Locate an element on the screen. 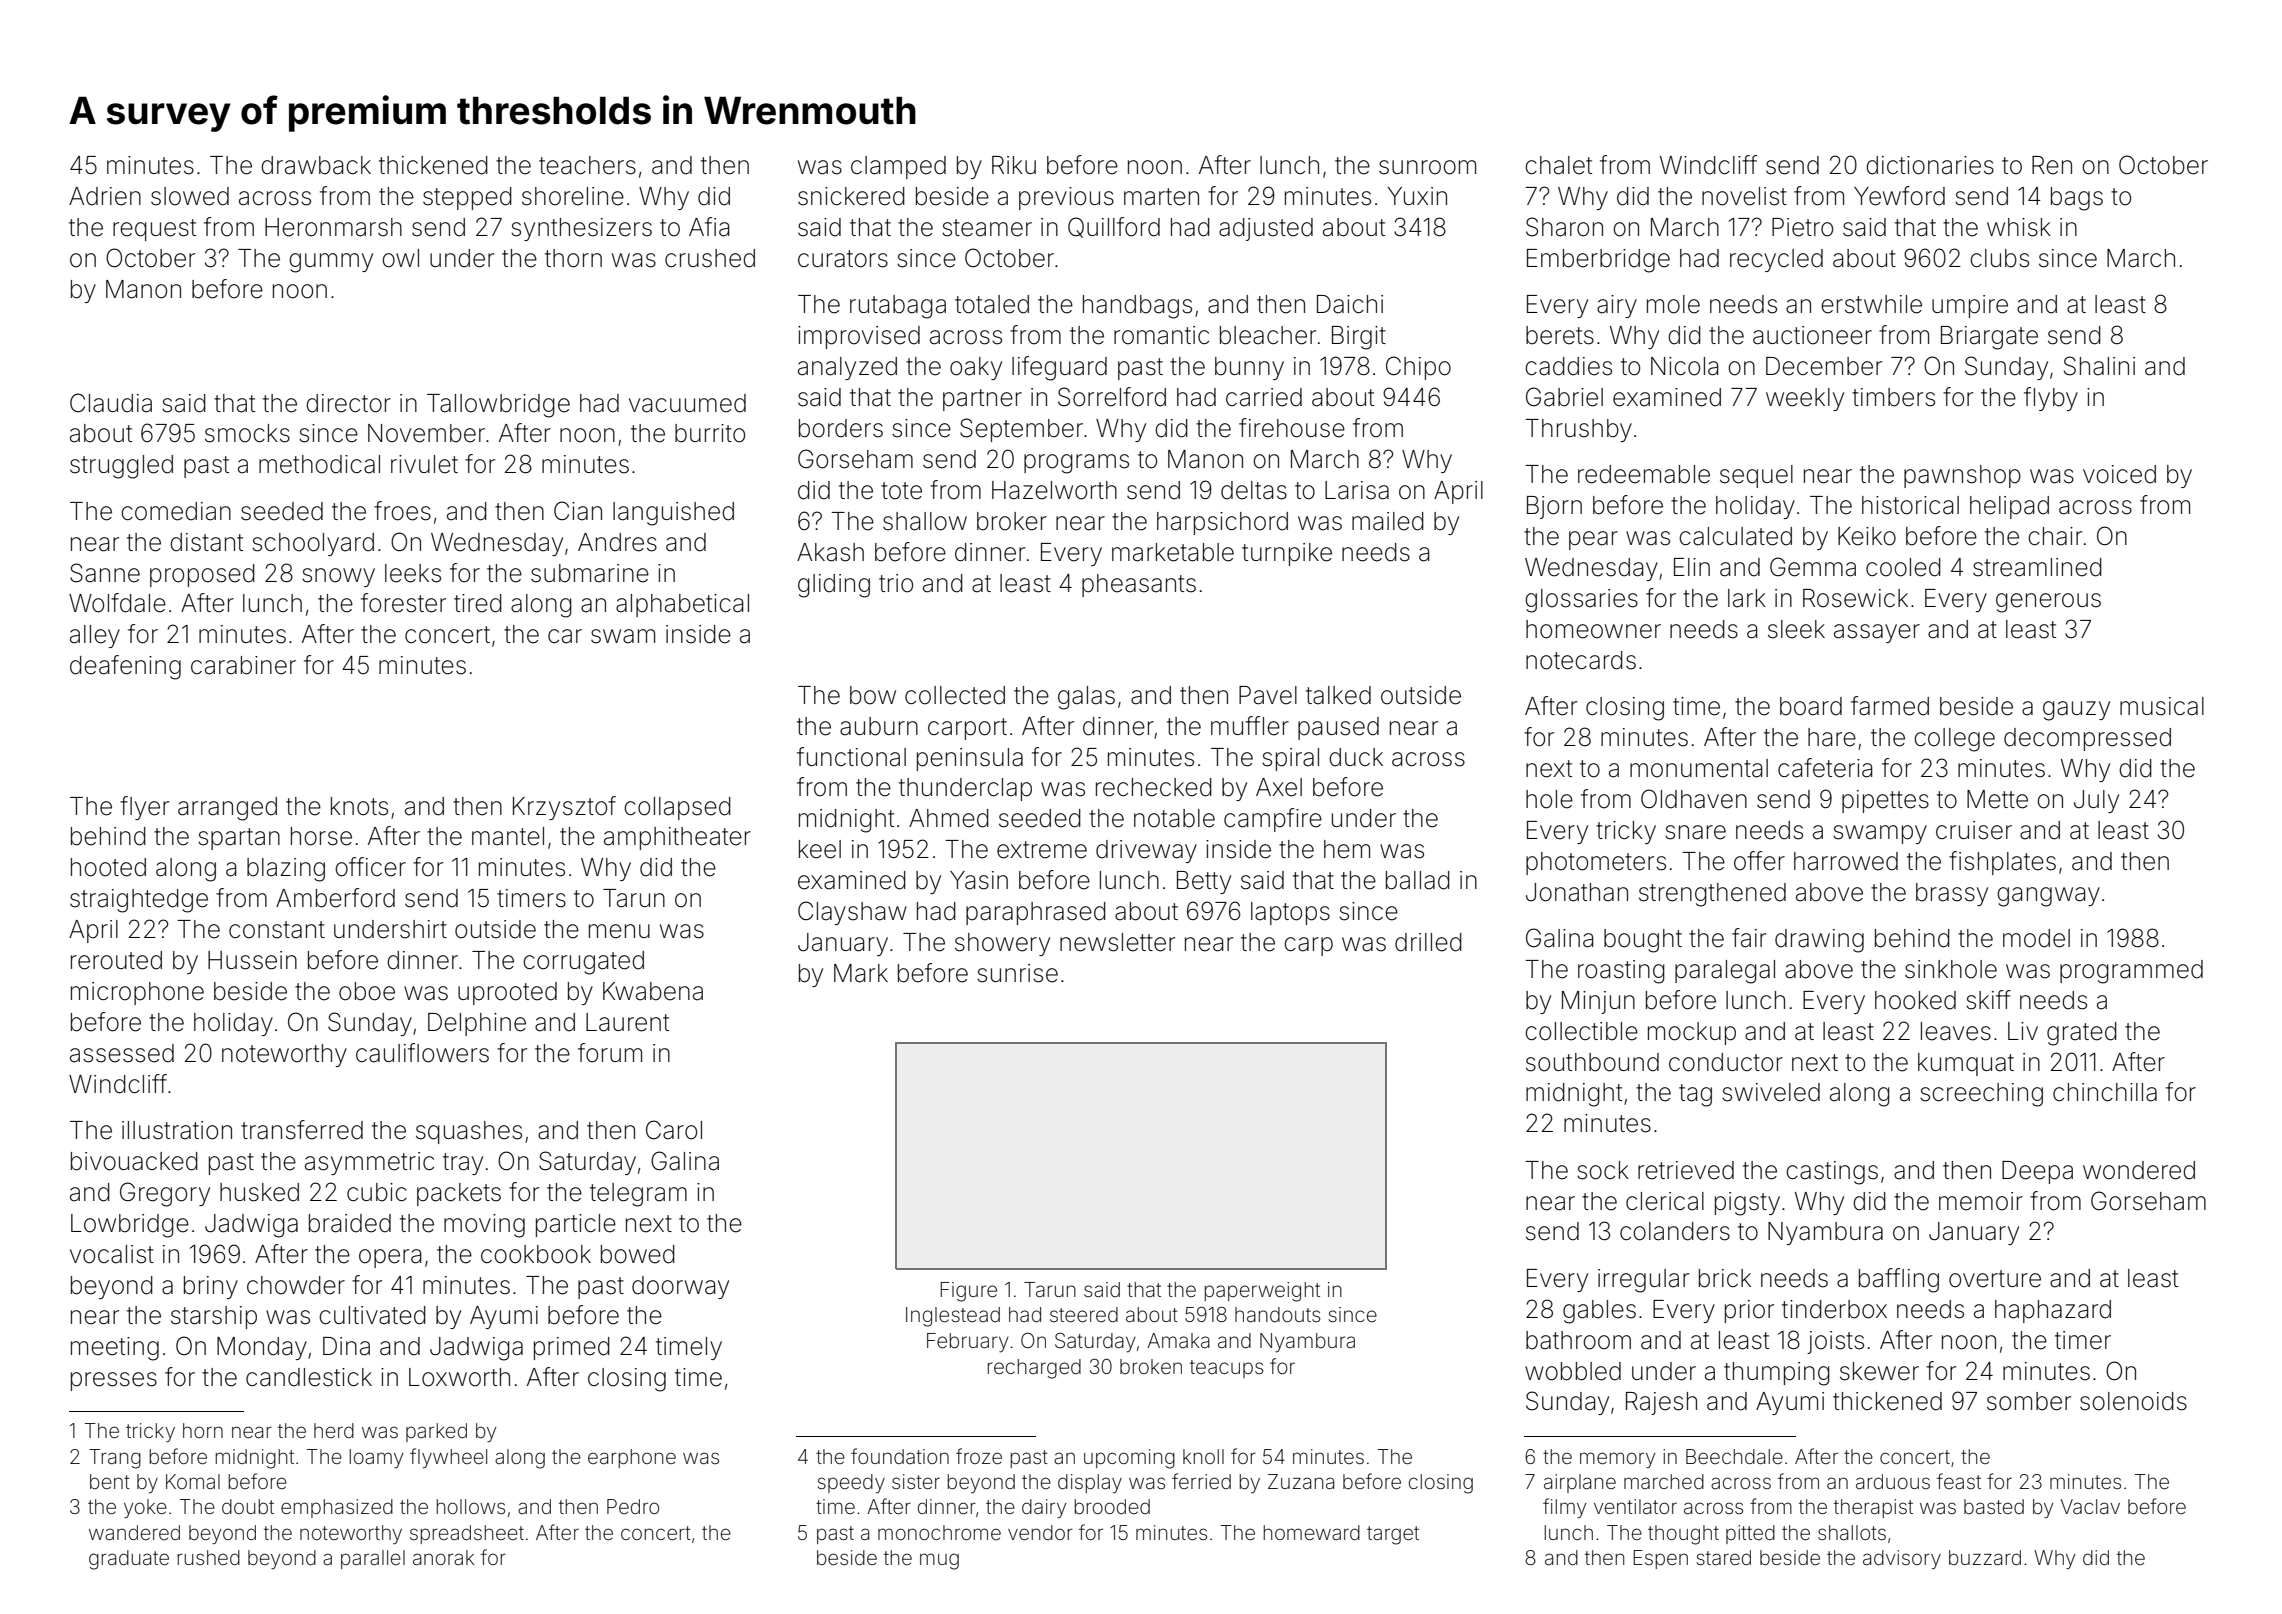 This screenshot has width=2282, height=1614. Riku is located at coordinates (1014, 165).
